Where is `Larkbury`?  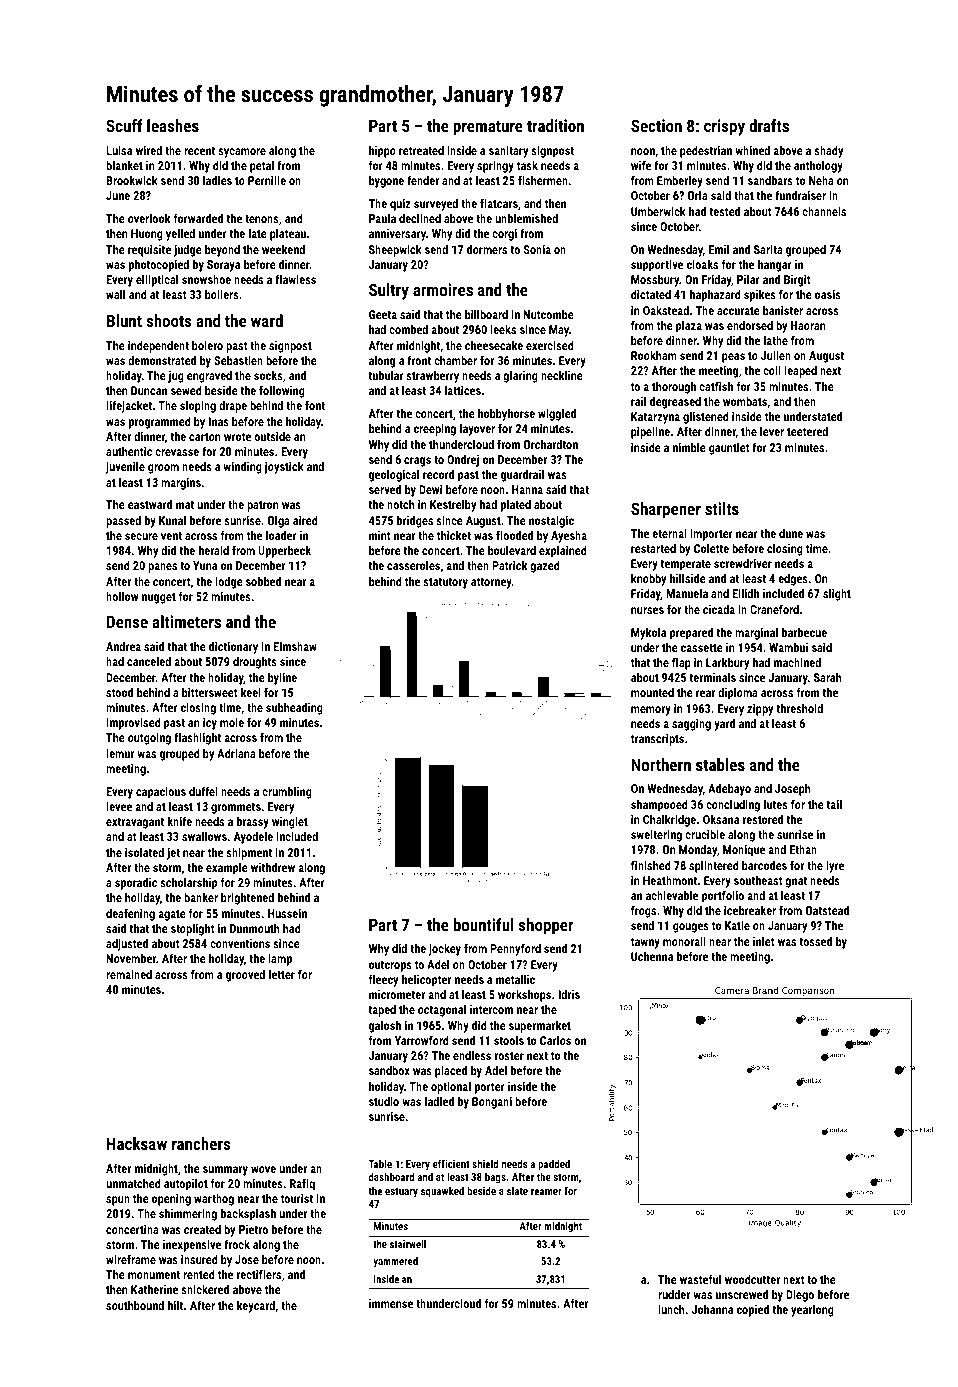
Larkbury is located at coordinates (727, 664).
